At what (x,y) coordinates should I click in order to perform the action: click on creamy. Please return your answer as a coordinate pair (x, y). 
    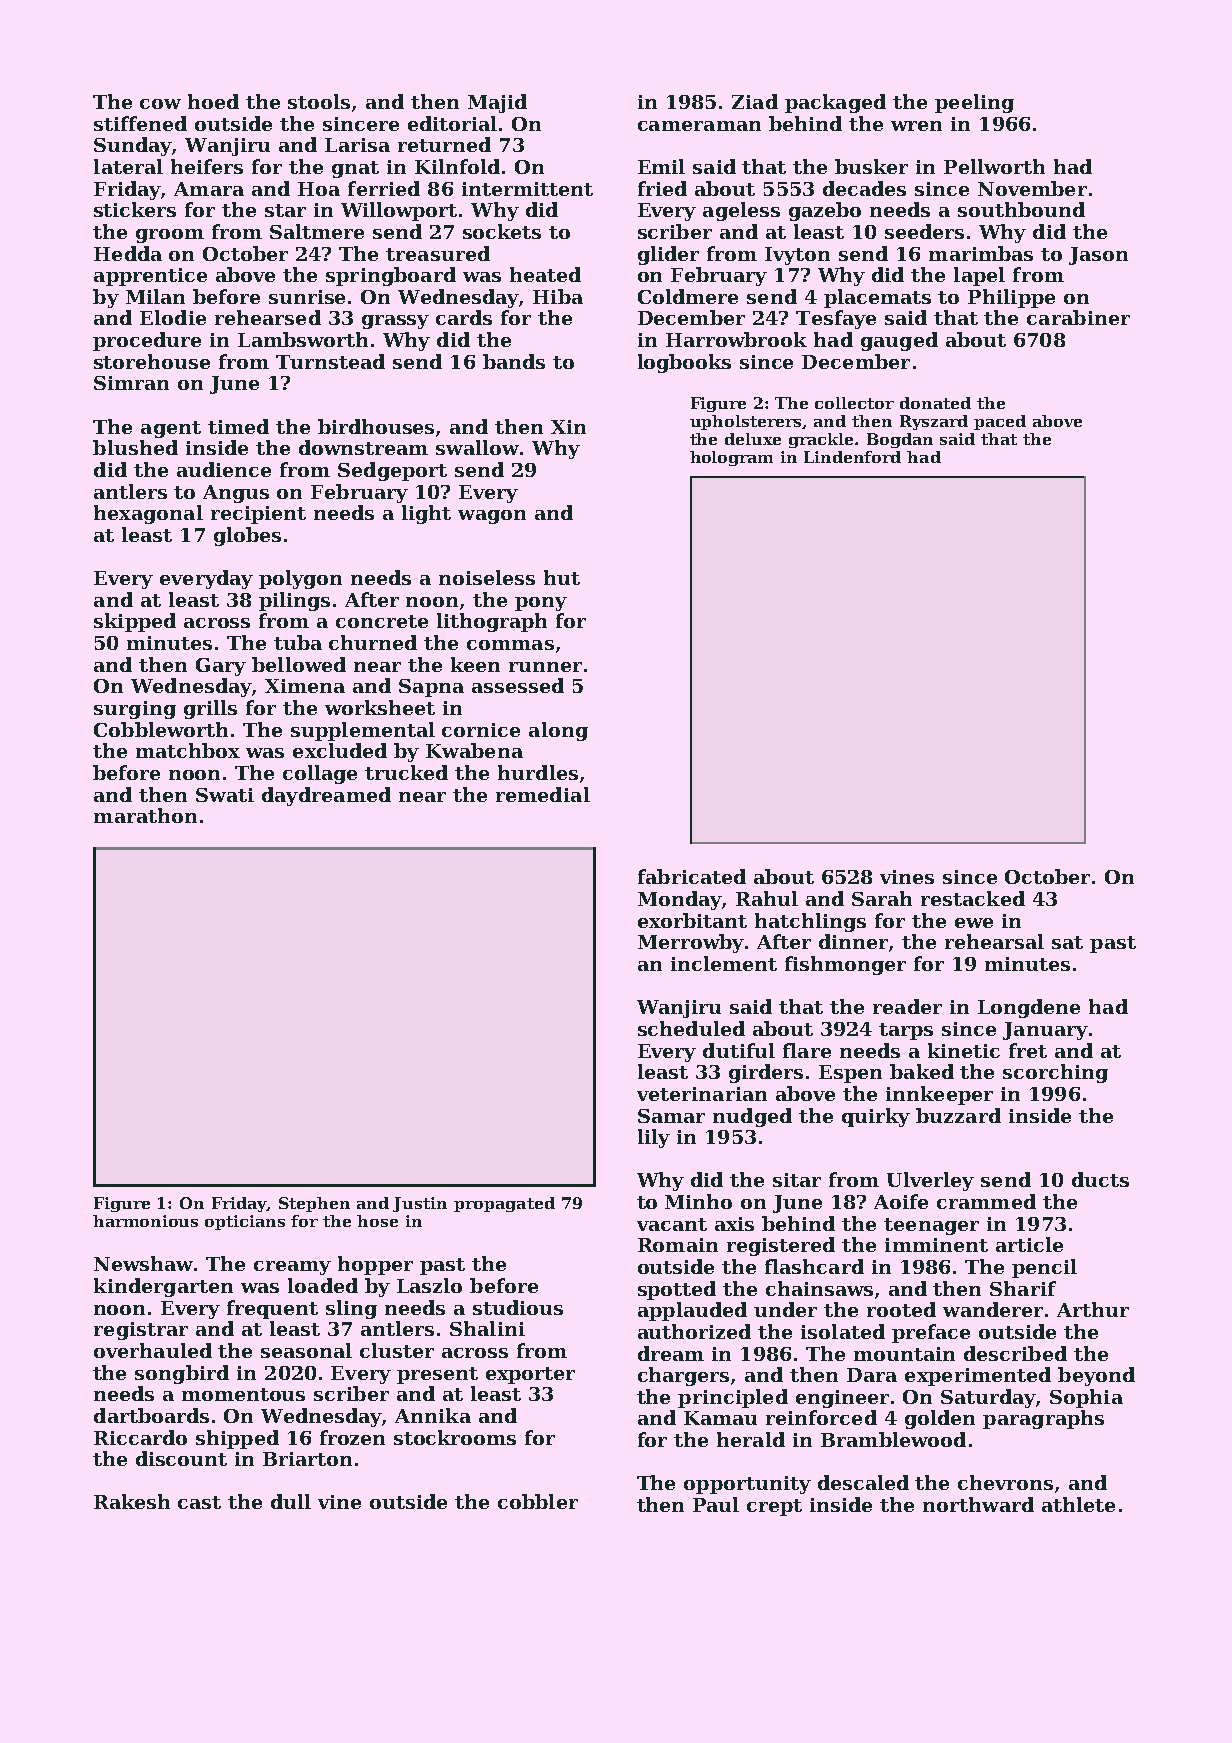
    Looking at the image, I should click on (292, 1268).
